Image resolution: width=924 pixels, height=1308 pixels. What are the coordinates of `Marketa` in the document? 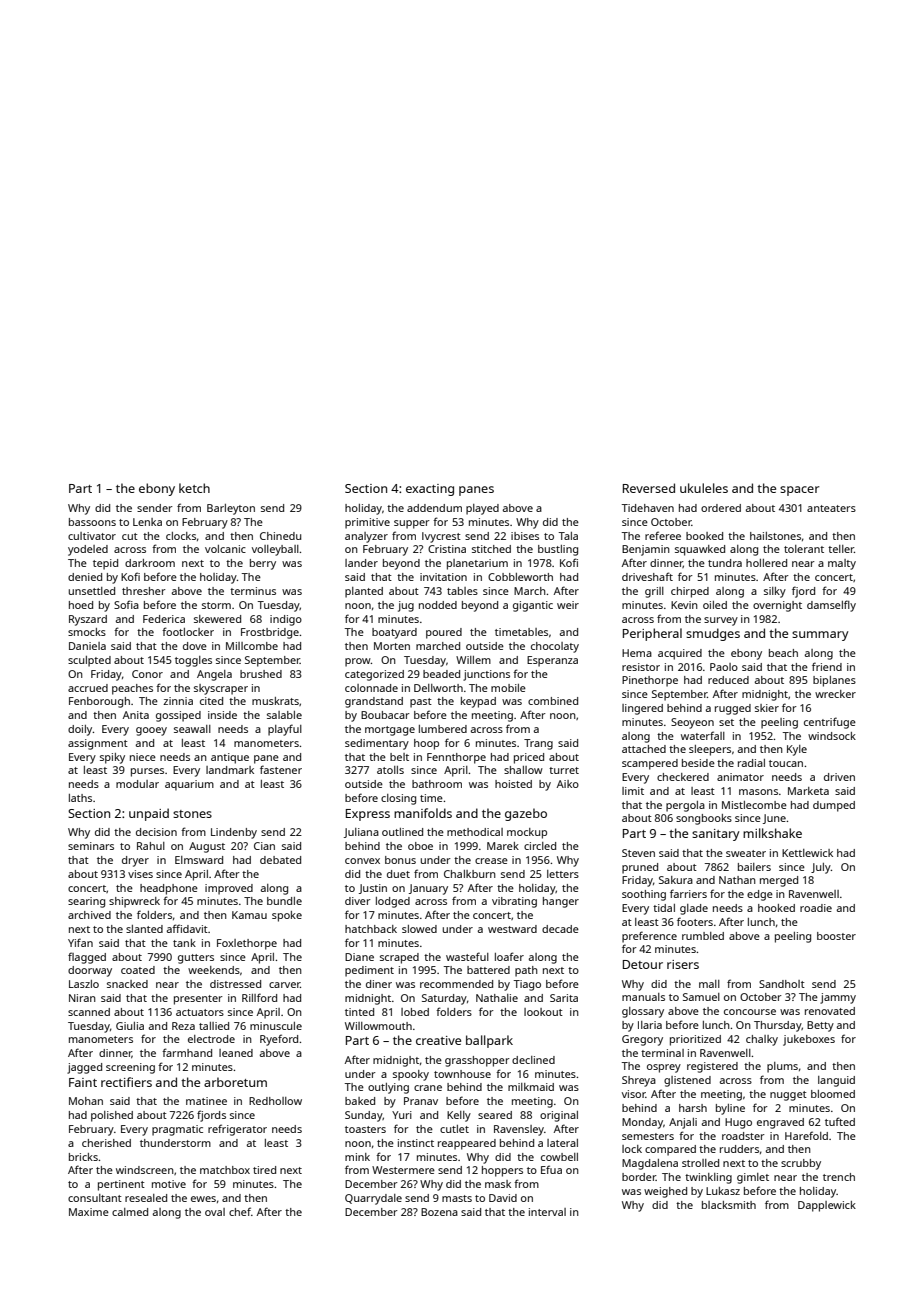 It's located at (808, 791).
